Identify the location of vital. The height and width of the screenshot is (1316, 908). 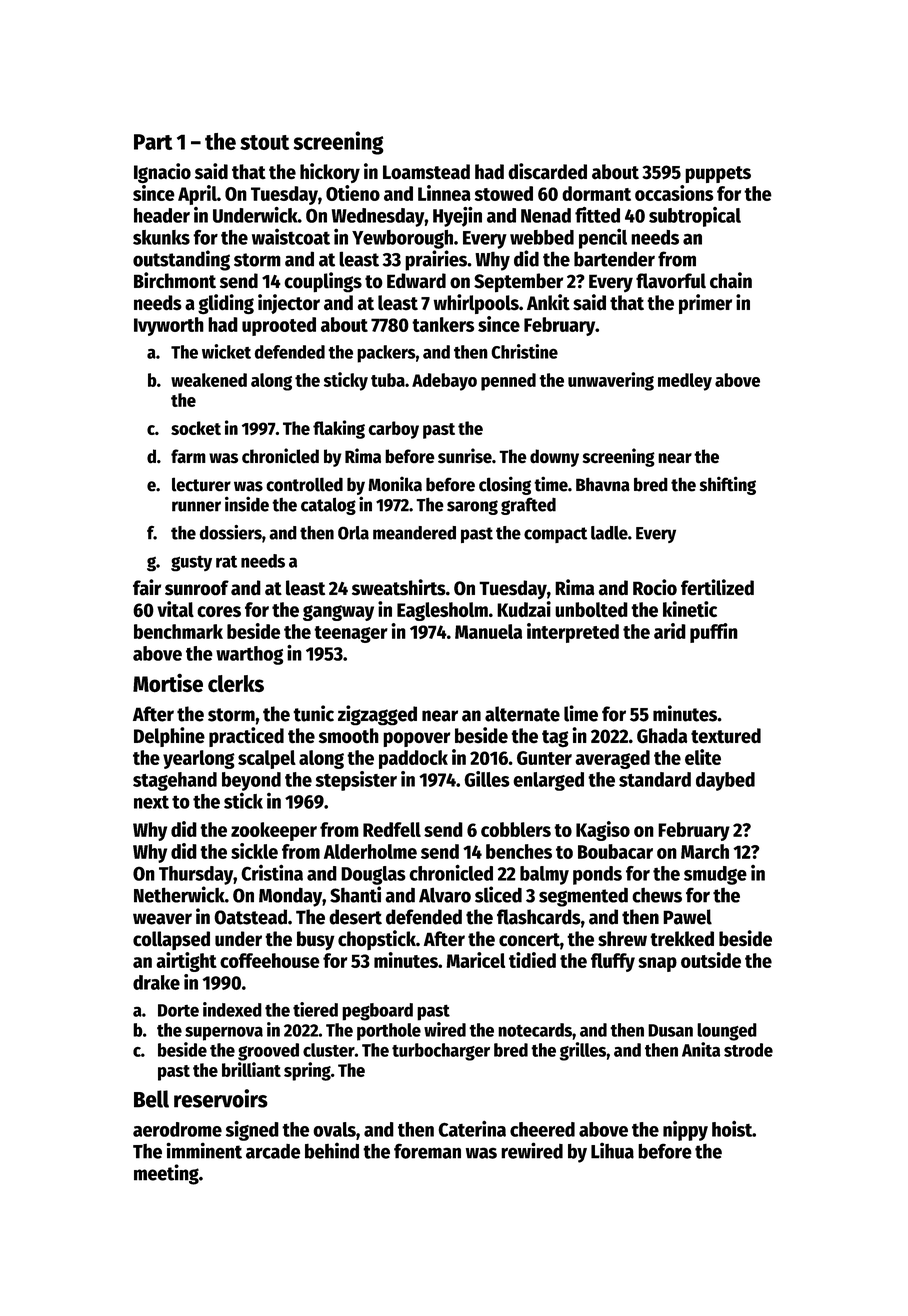
(175, 609).
